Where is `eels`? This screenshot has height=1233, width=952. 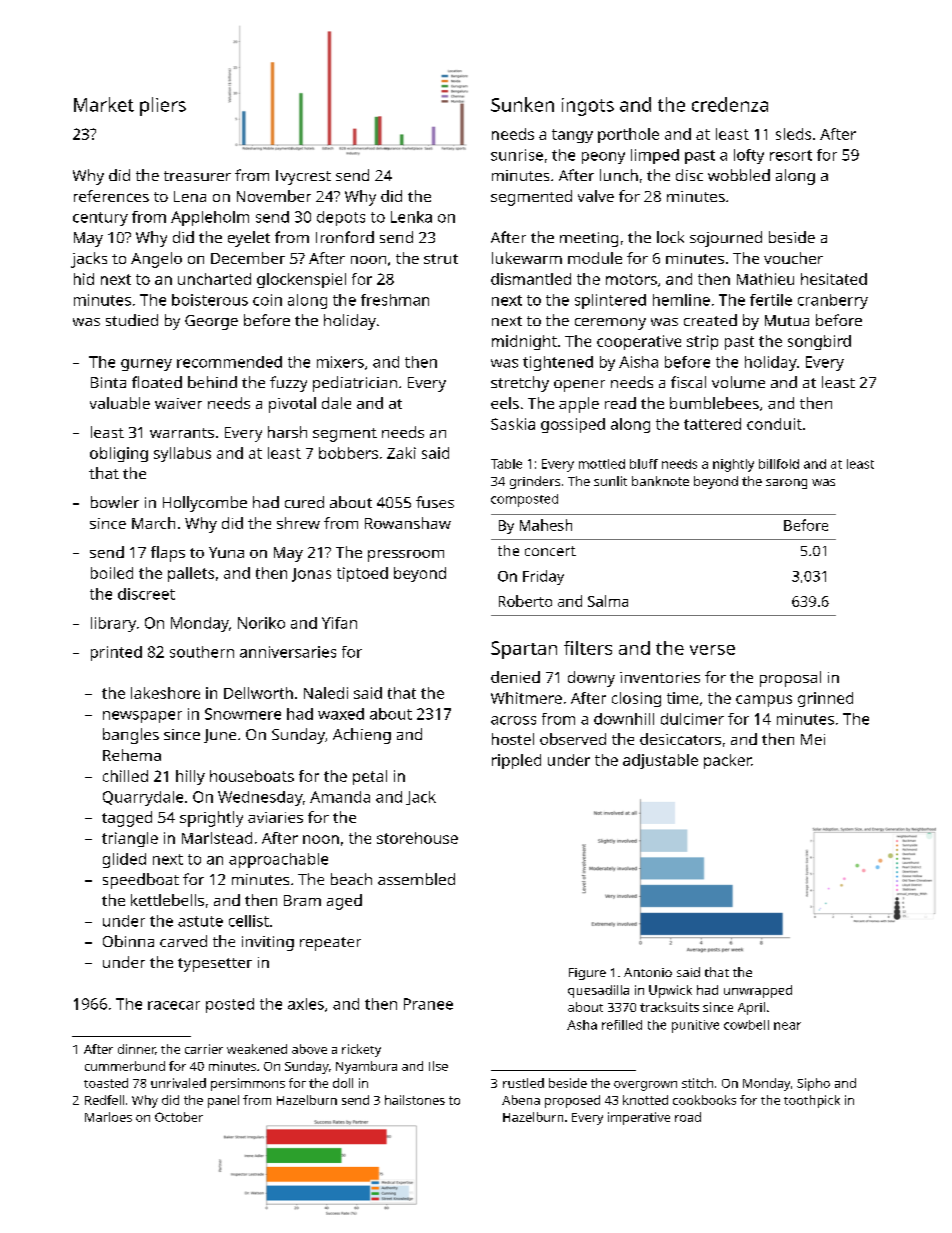
eels is located at coordinates (505, 403).
